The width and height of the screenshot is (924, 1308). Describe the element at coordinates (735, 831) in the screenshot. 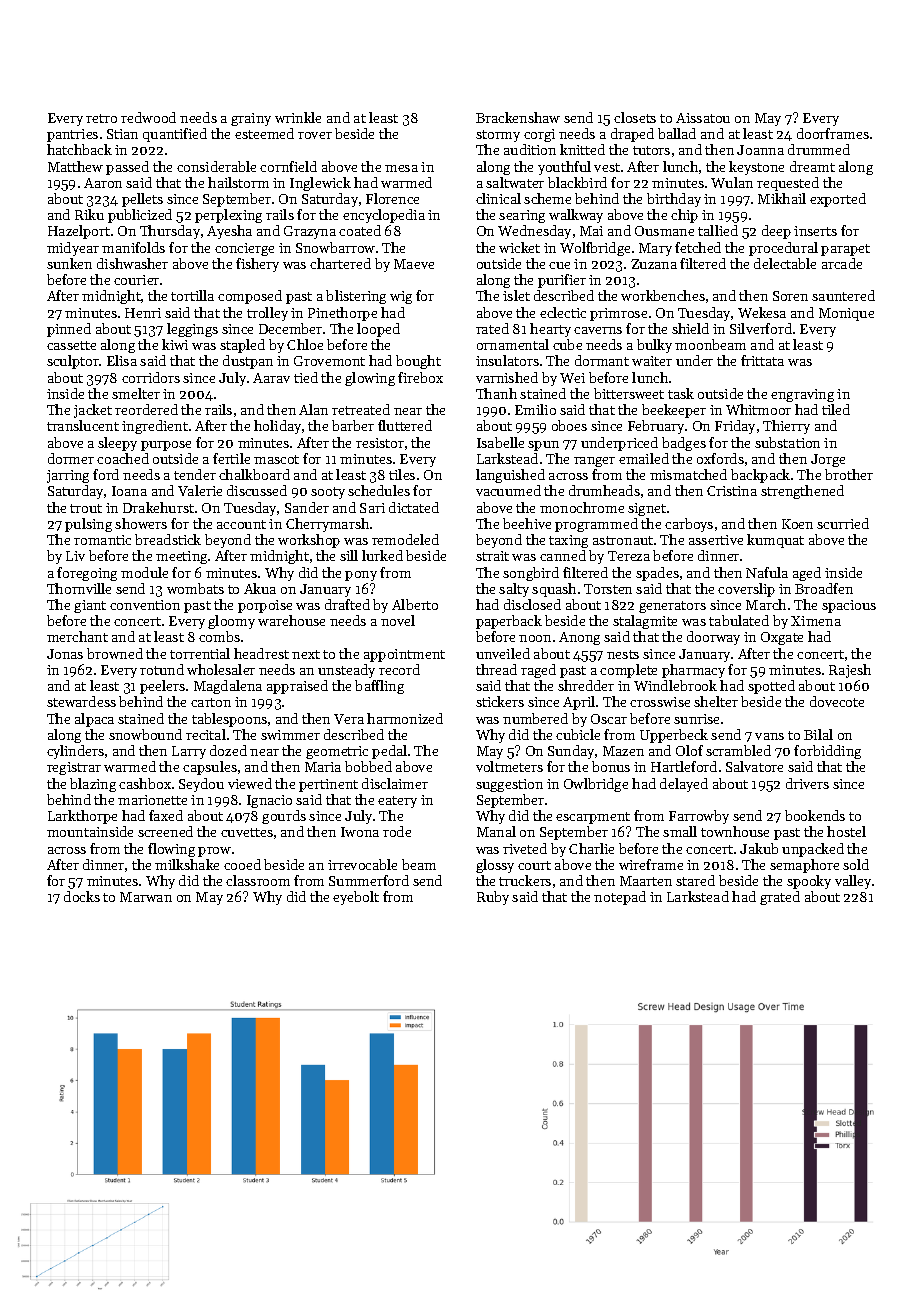

I see `townhouse` at that location.
